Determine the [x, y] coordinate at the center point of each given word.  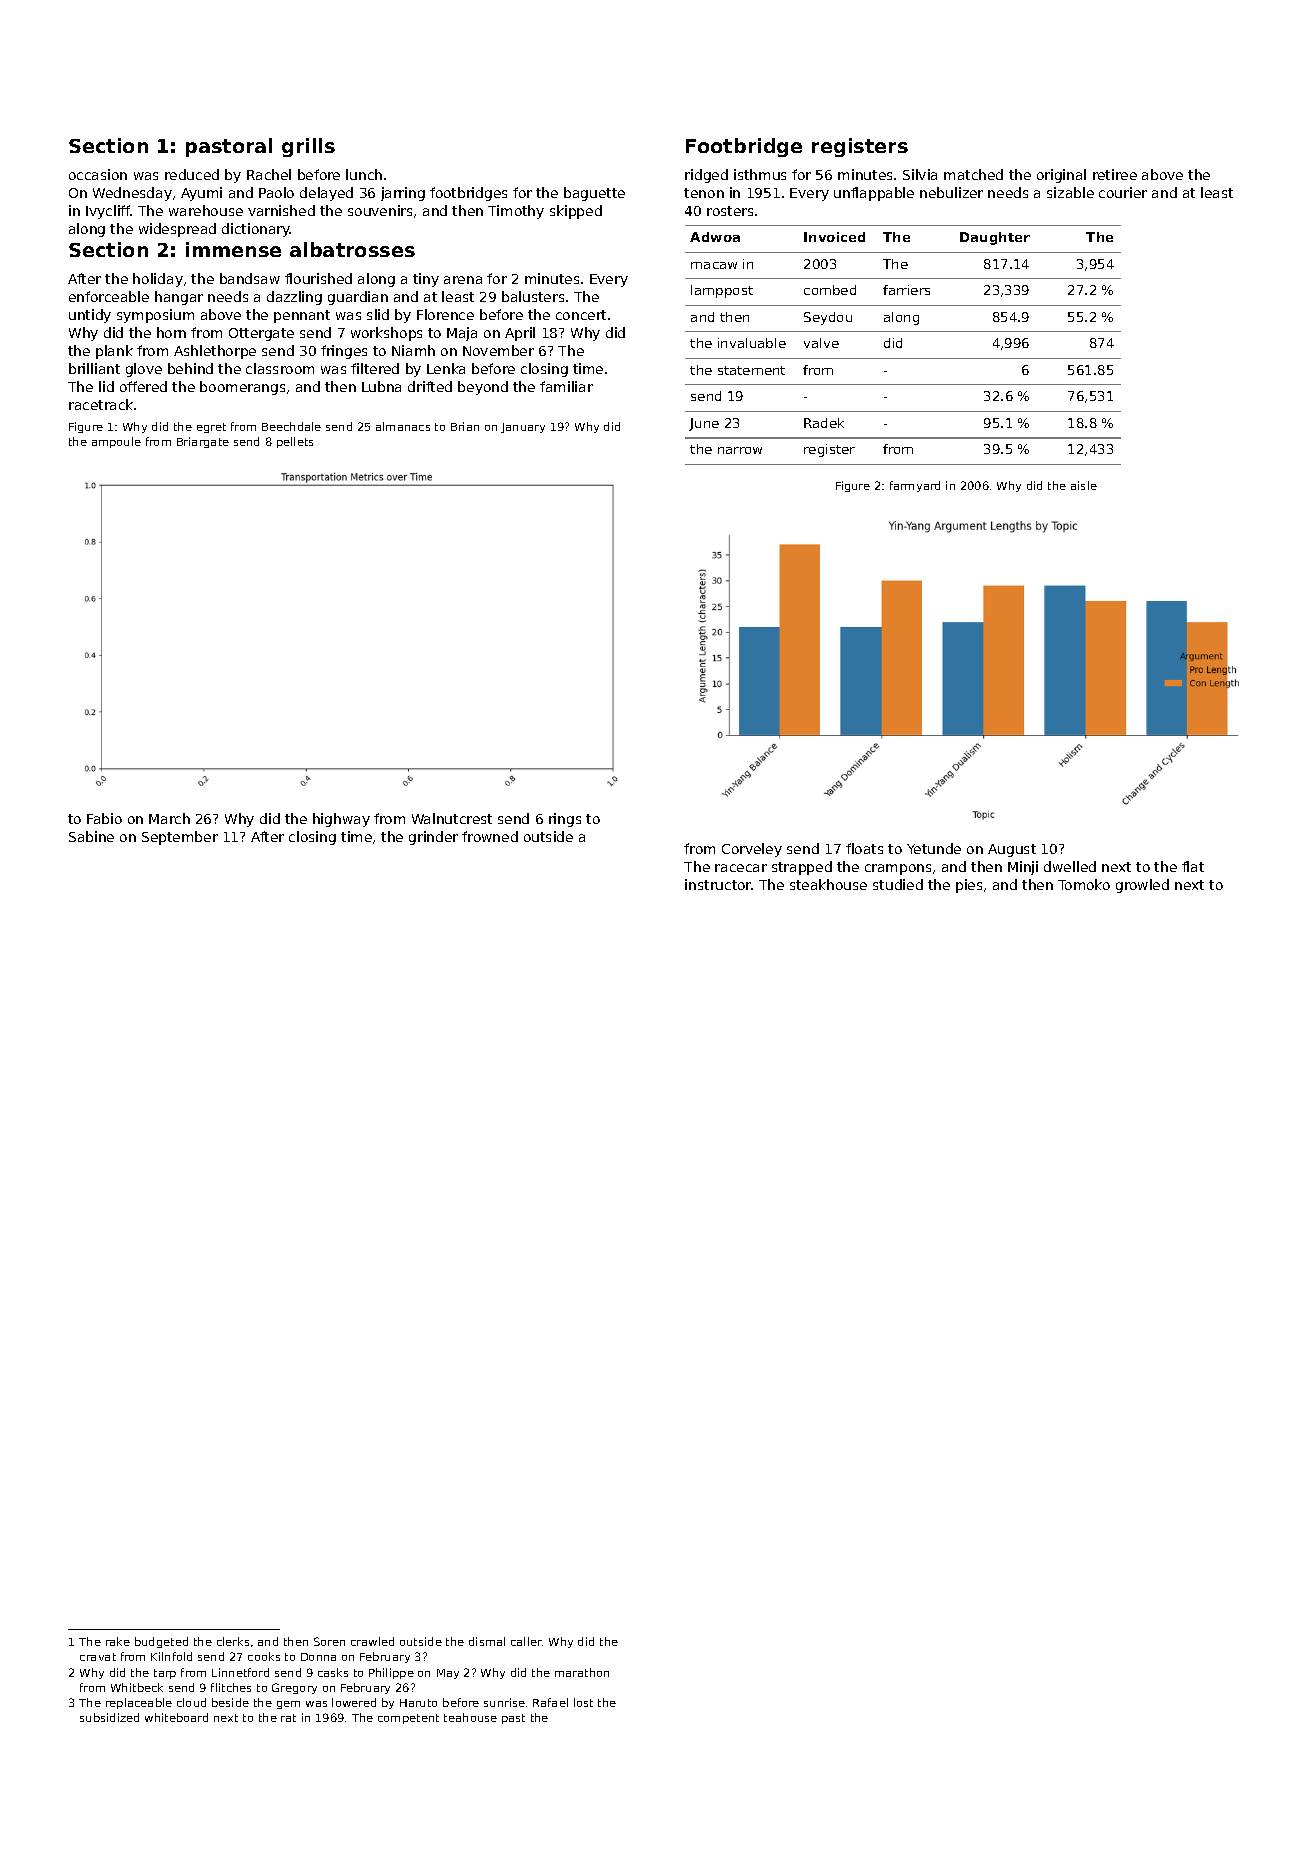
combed [830, 290]
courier [1123, 192]
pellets [295, 442]
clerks [233, 1641]
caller [526, 1641]
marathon [582, 1672]
